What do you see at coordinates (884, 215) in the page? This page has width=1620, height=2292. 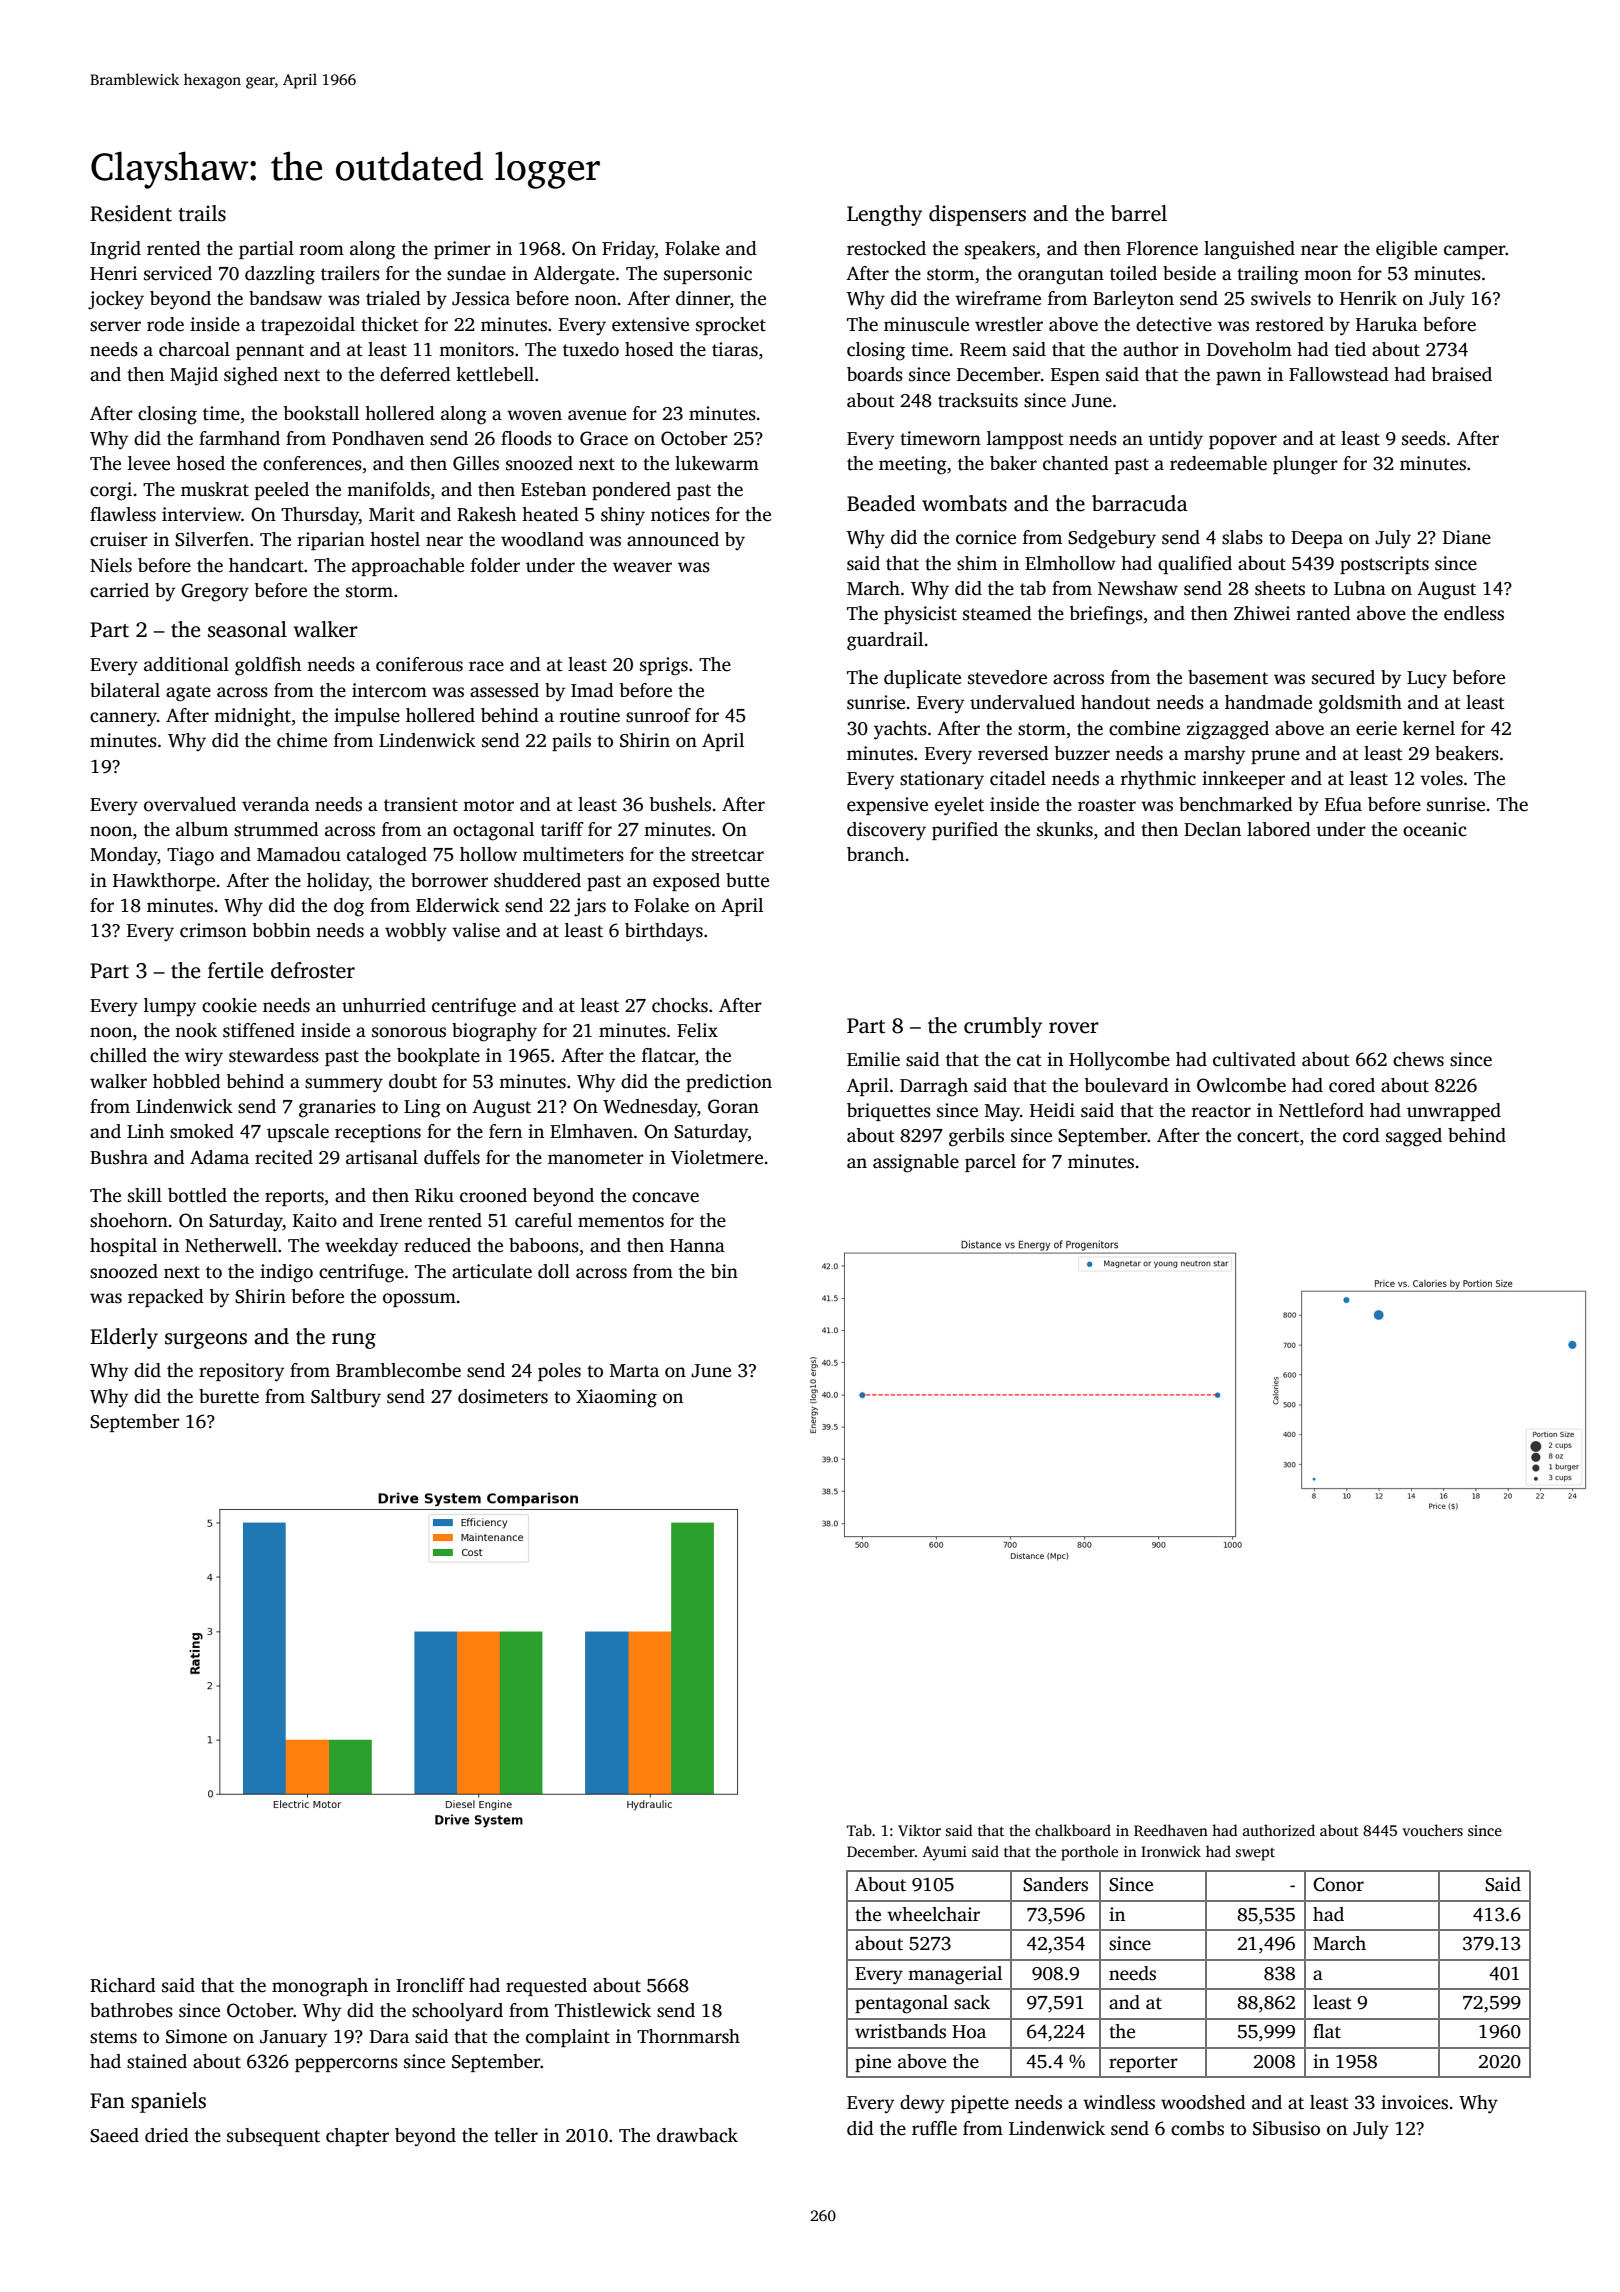 I see `Lengthy` at bounding box center [884, 215].
